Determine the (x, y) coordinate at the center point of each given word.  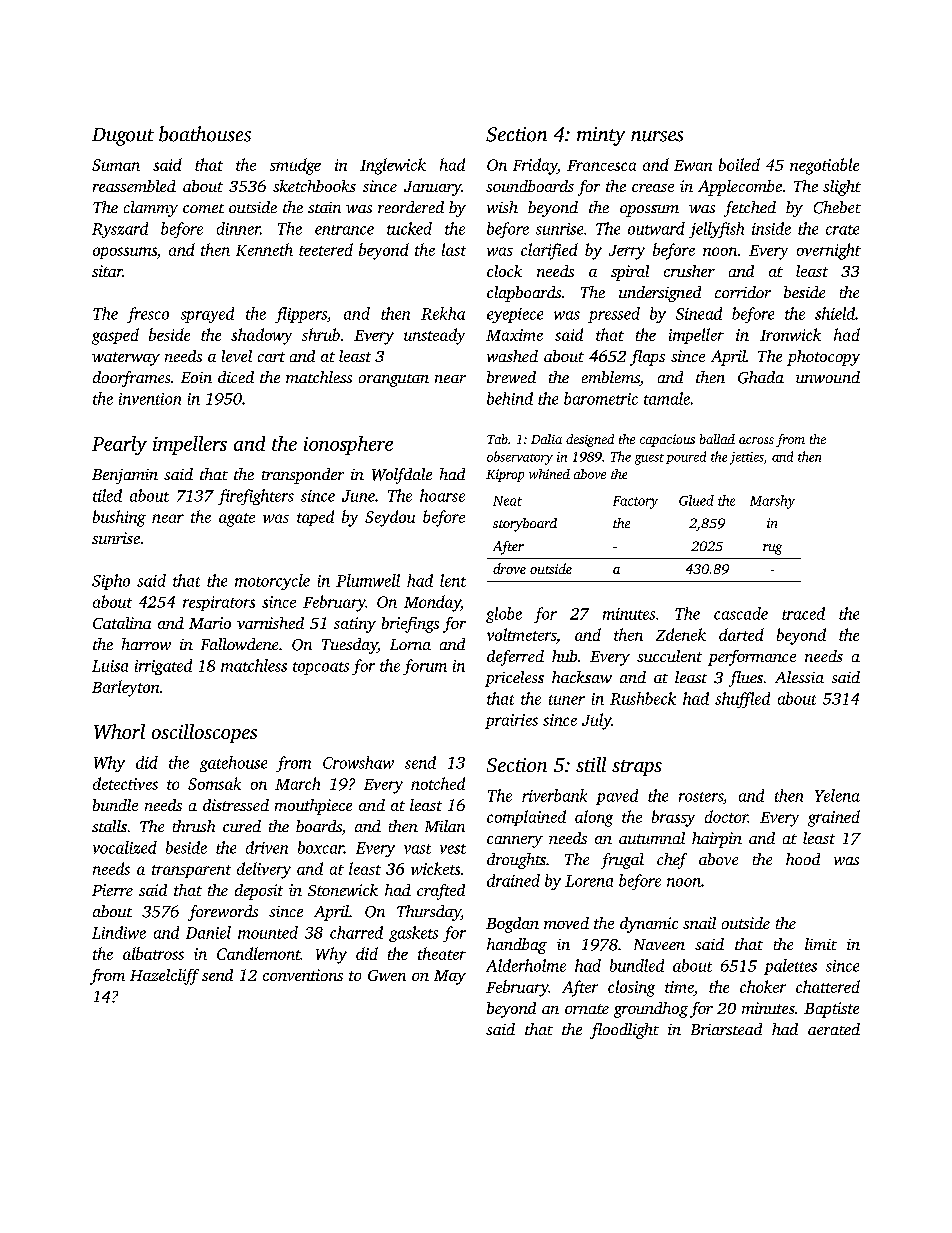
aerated (834, 1029)
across (756, 440)
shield (835, 313)
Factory (635, 502)
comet (203, 208)
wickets (435, 868)
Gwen (387, 975)
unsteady (434, 336)
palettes (790, 967)
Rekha (443, 313)
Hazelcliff (164, 977)
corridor (743, 292)
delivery (264, 870)
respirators (219, 603)
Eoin (196, 377)
